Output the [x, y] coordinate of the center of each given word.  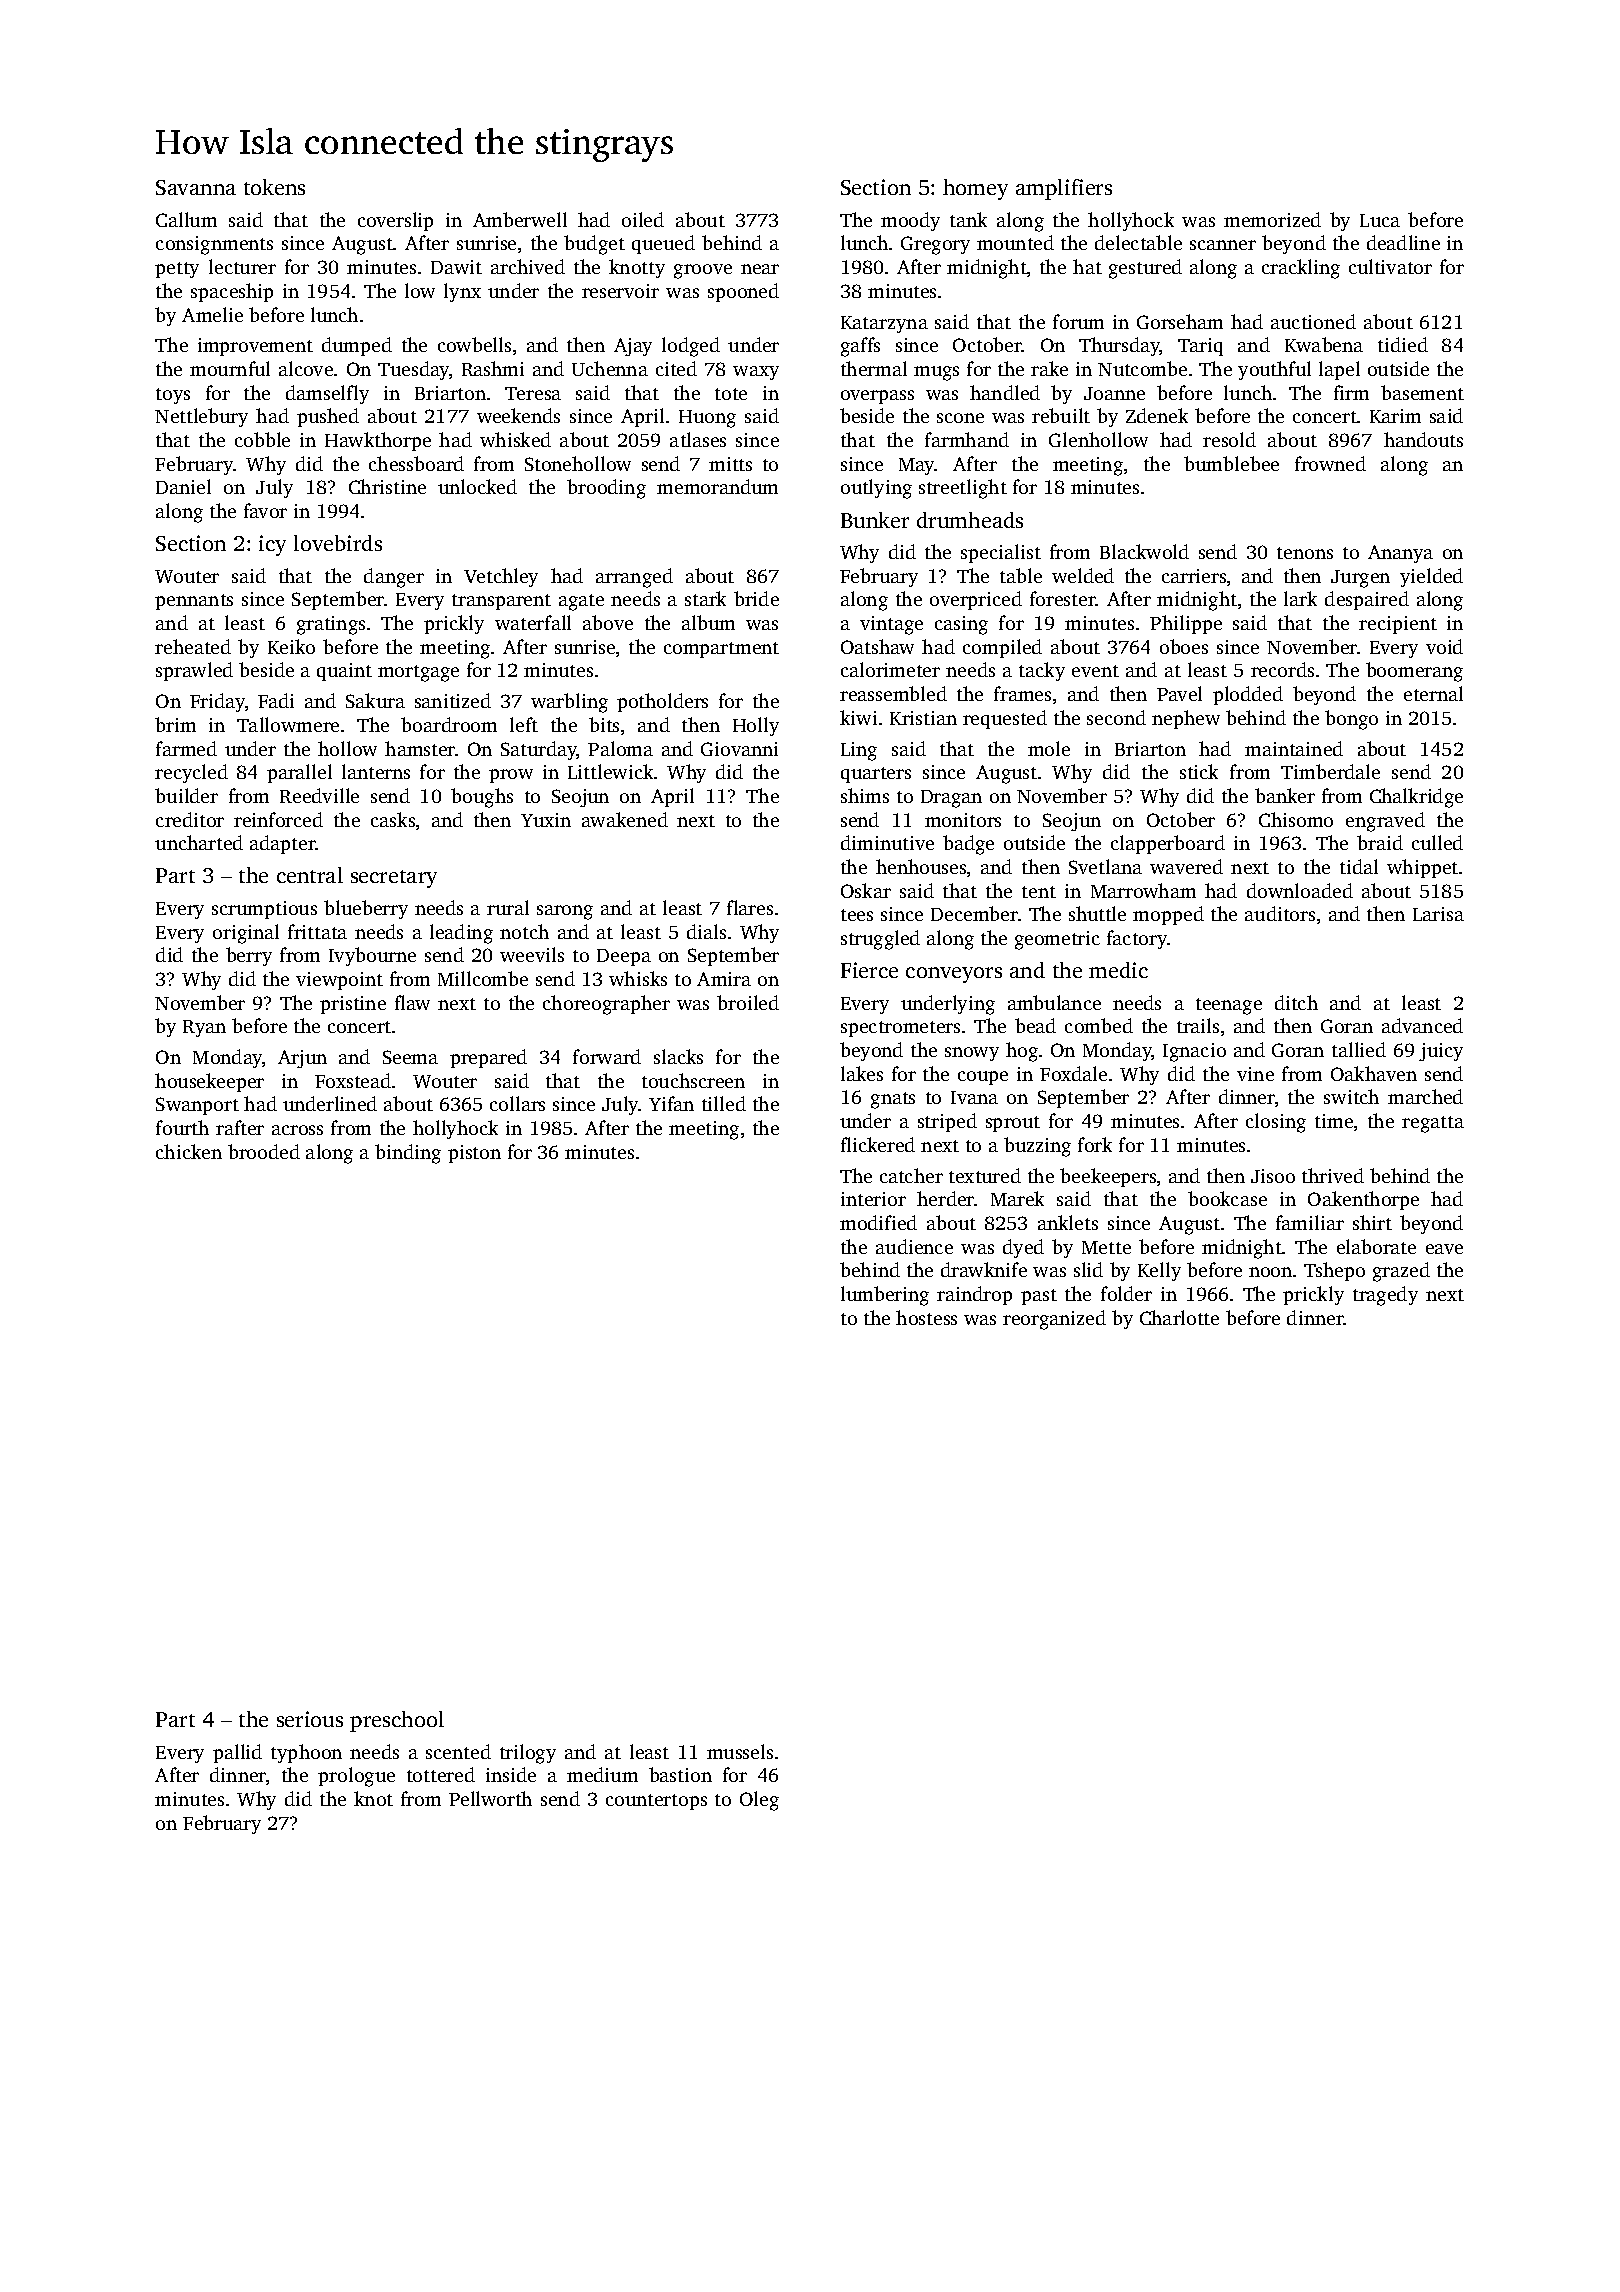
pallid [237, 1753]
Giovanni [739, 749]
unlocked [477, 486]
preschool [397, 1721]
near [760, 269]
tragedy [1385, 1296]
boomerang [1414, 672]
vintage [891, 625]
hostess [926, 1317]
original [246, 934]
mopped [1168, 915]
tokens [274, 187]
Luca [1380, 220]
